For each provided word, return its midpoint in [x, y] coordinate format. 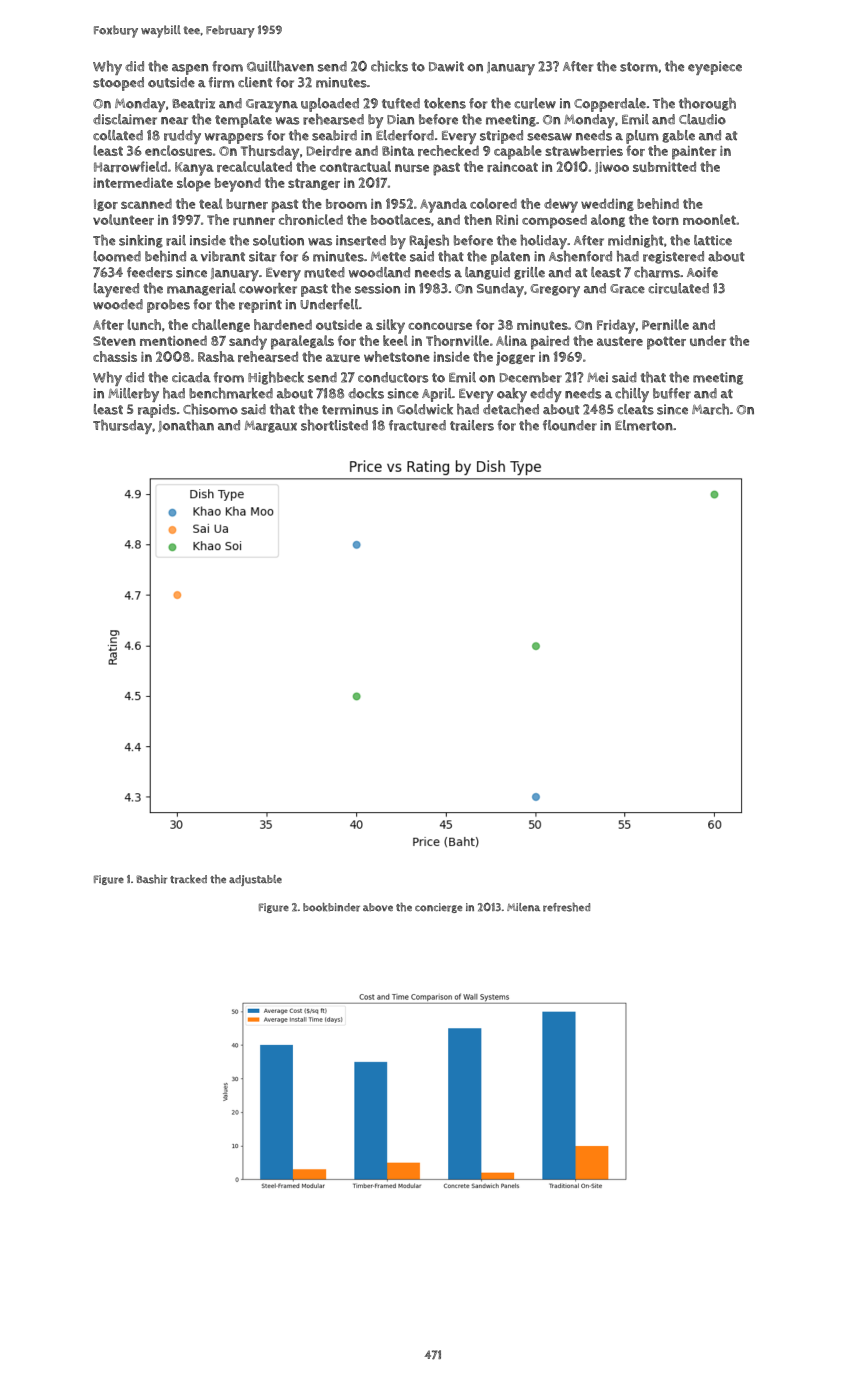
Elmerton [644, 425]
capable [518, 152]
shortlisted [334, 425]
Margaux [271, 427]
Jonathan [186, 426]
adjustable [255, 880]
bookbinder [331, 907]
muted [324, 272]
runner [254, 221]
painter [694, 153]
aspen [190, 69]
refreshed [566, 907]
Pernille [665, 324]
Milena [523, 907]
